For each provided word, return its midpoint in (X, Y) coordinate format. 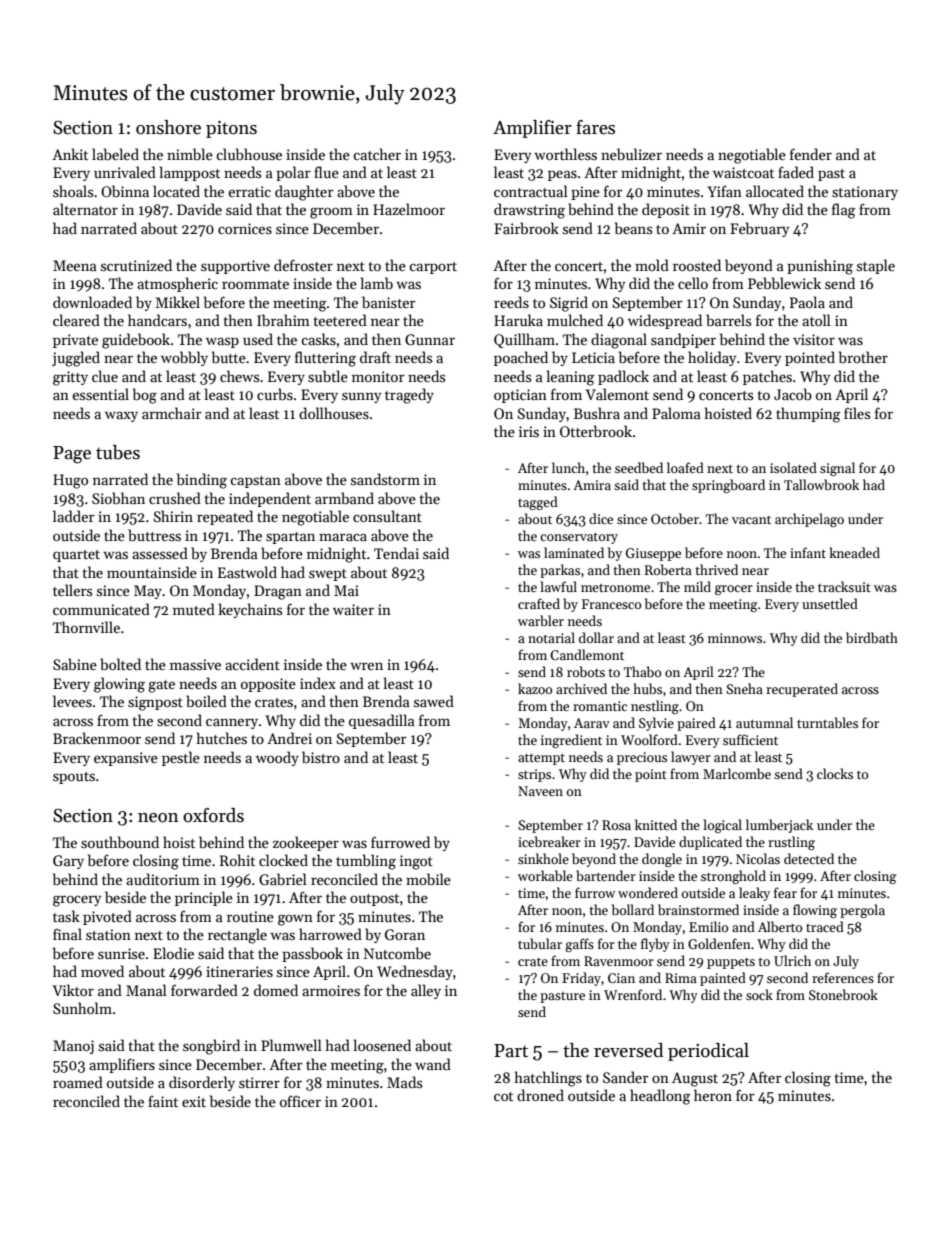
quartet (76, 556)
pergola (862, 911)
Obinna (125, 191)
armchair (172, 413)
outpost (374, 900)
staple (876, 266)
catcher (377, 154)
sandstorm (385, 479)
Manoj (73, 1047)
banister (389, 302)
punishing (820, 267)
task (66, 916)
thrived (716, 569)
